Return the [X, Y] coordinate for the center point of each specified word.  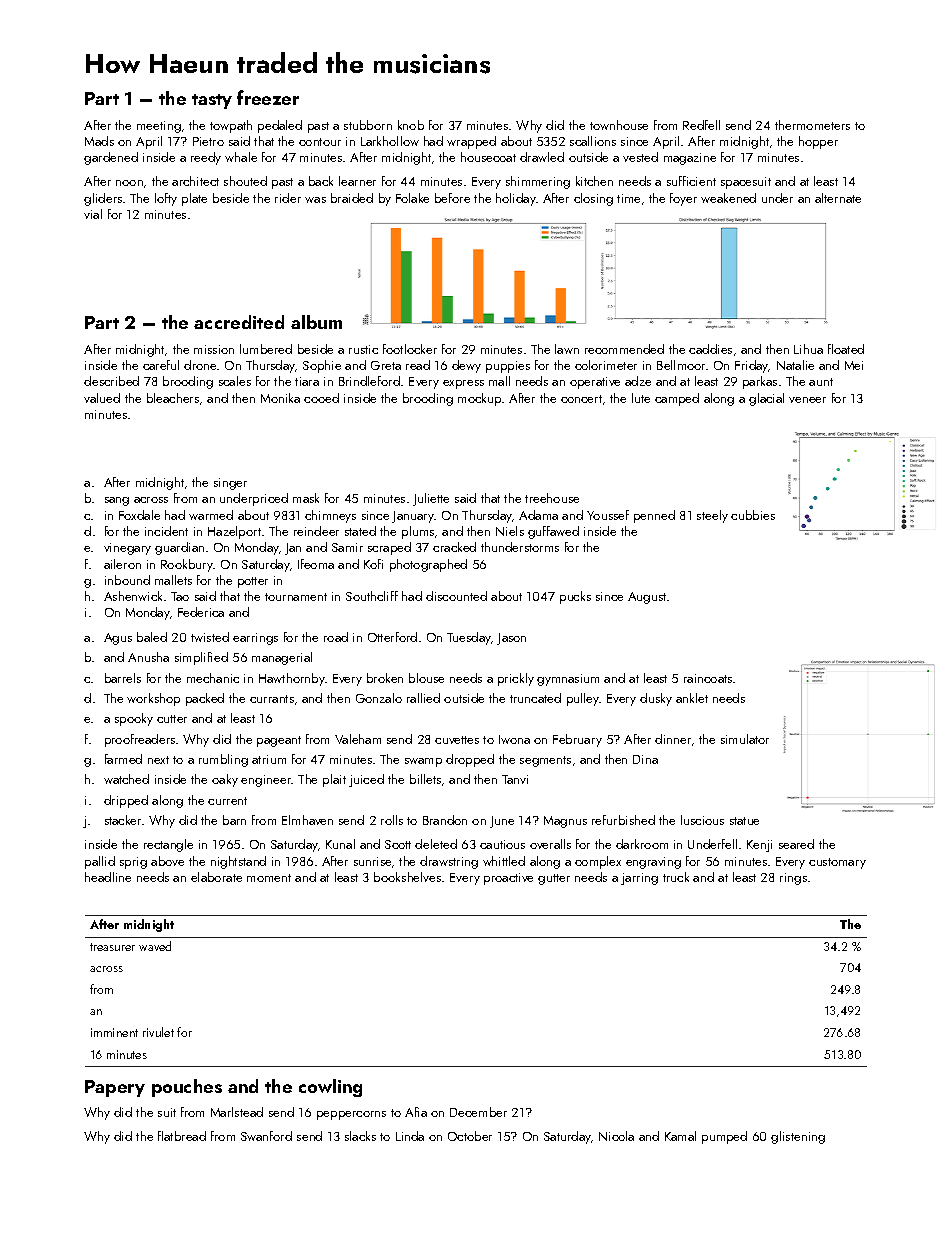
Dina [645, 759]
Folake [412, 198]
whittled [504, 861]
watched [126, 779]
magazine [690, 159]
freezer [268, 97]
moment [269, 878]
